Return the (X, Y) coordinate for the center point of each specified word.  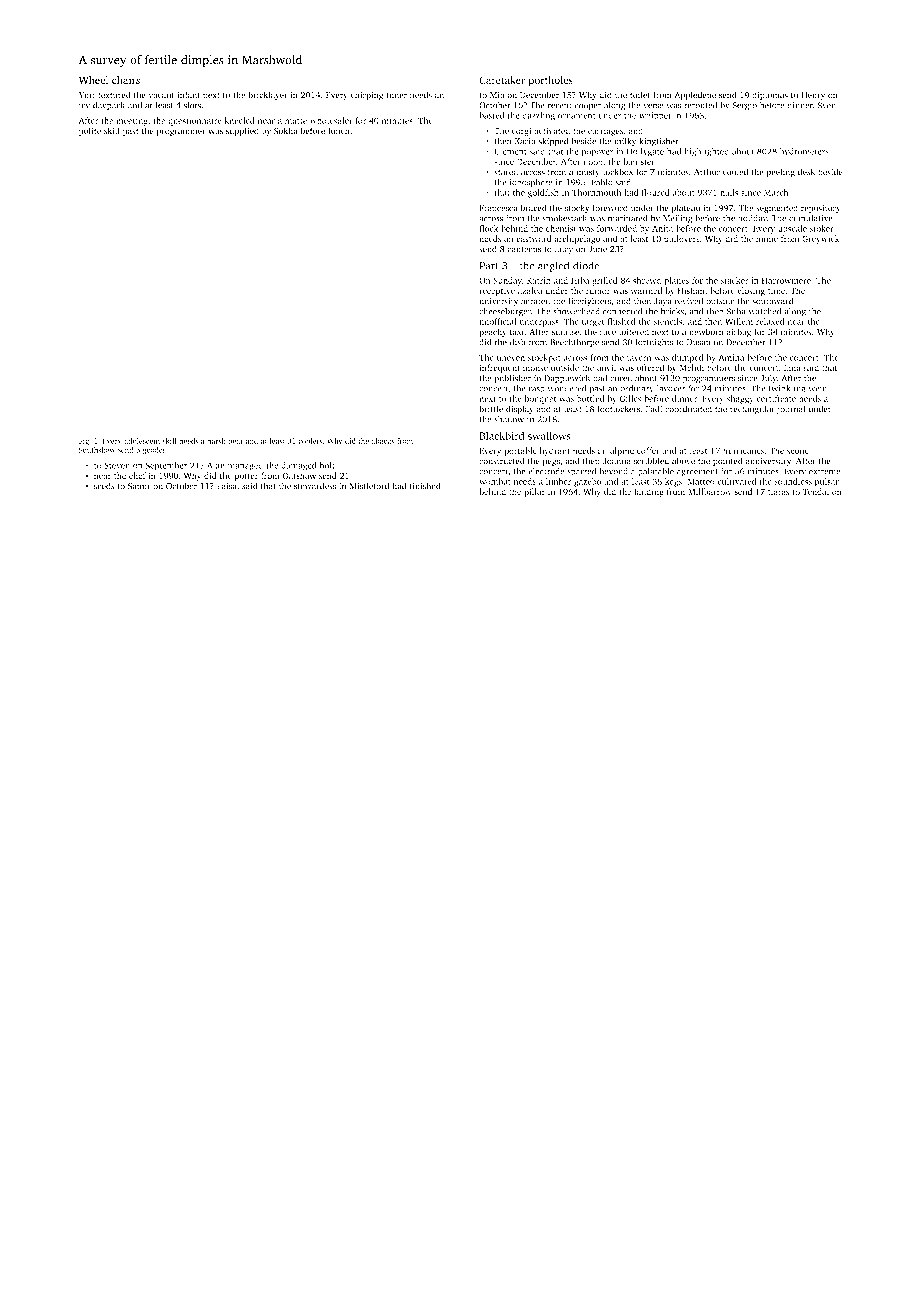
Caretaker (502, 80)
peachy (492, 332)
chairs (126, 80)
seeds (104, 486)
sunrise (565, 332)
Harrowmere (786, 280)
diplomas (770, 95)
